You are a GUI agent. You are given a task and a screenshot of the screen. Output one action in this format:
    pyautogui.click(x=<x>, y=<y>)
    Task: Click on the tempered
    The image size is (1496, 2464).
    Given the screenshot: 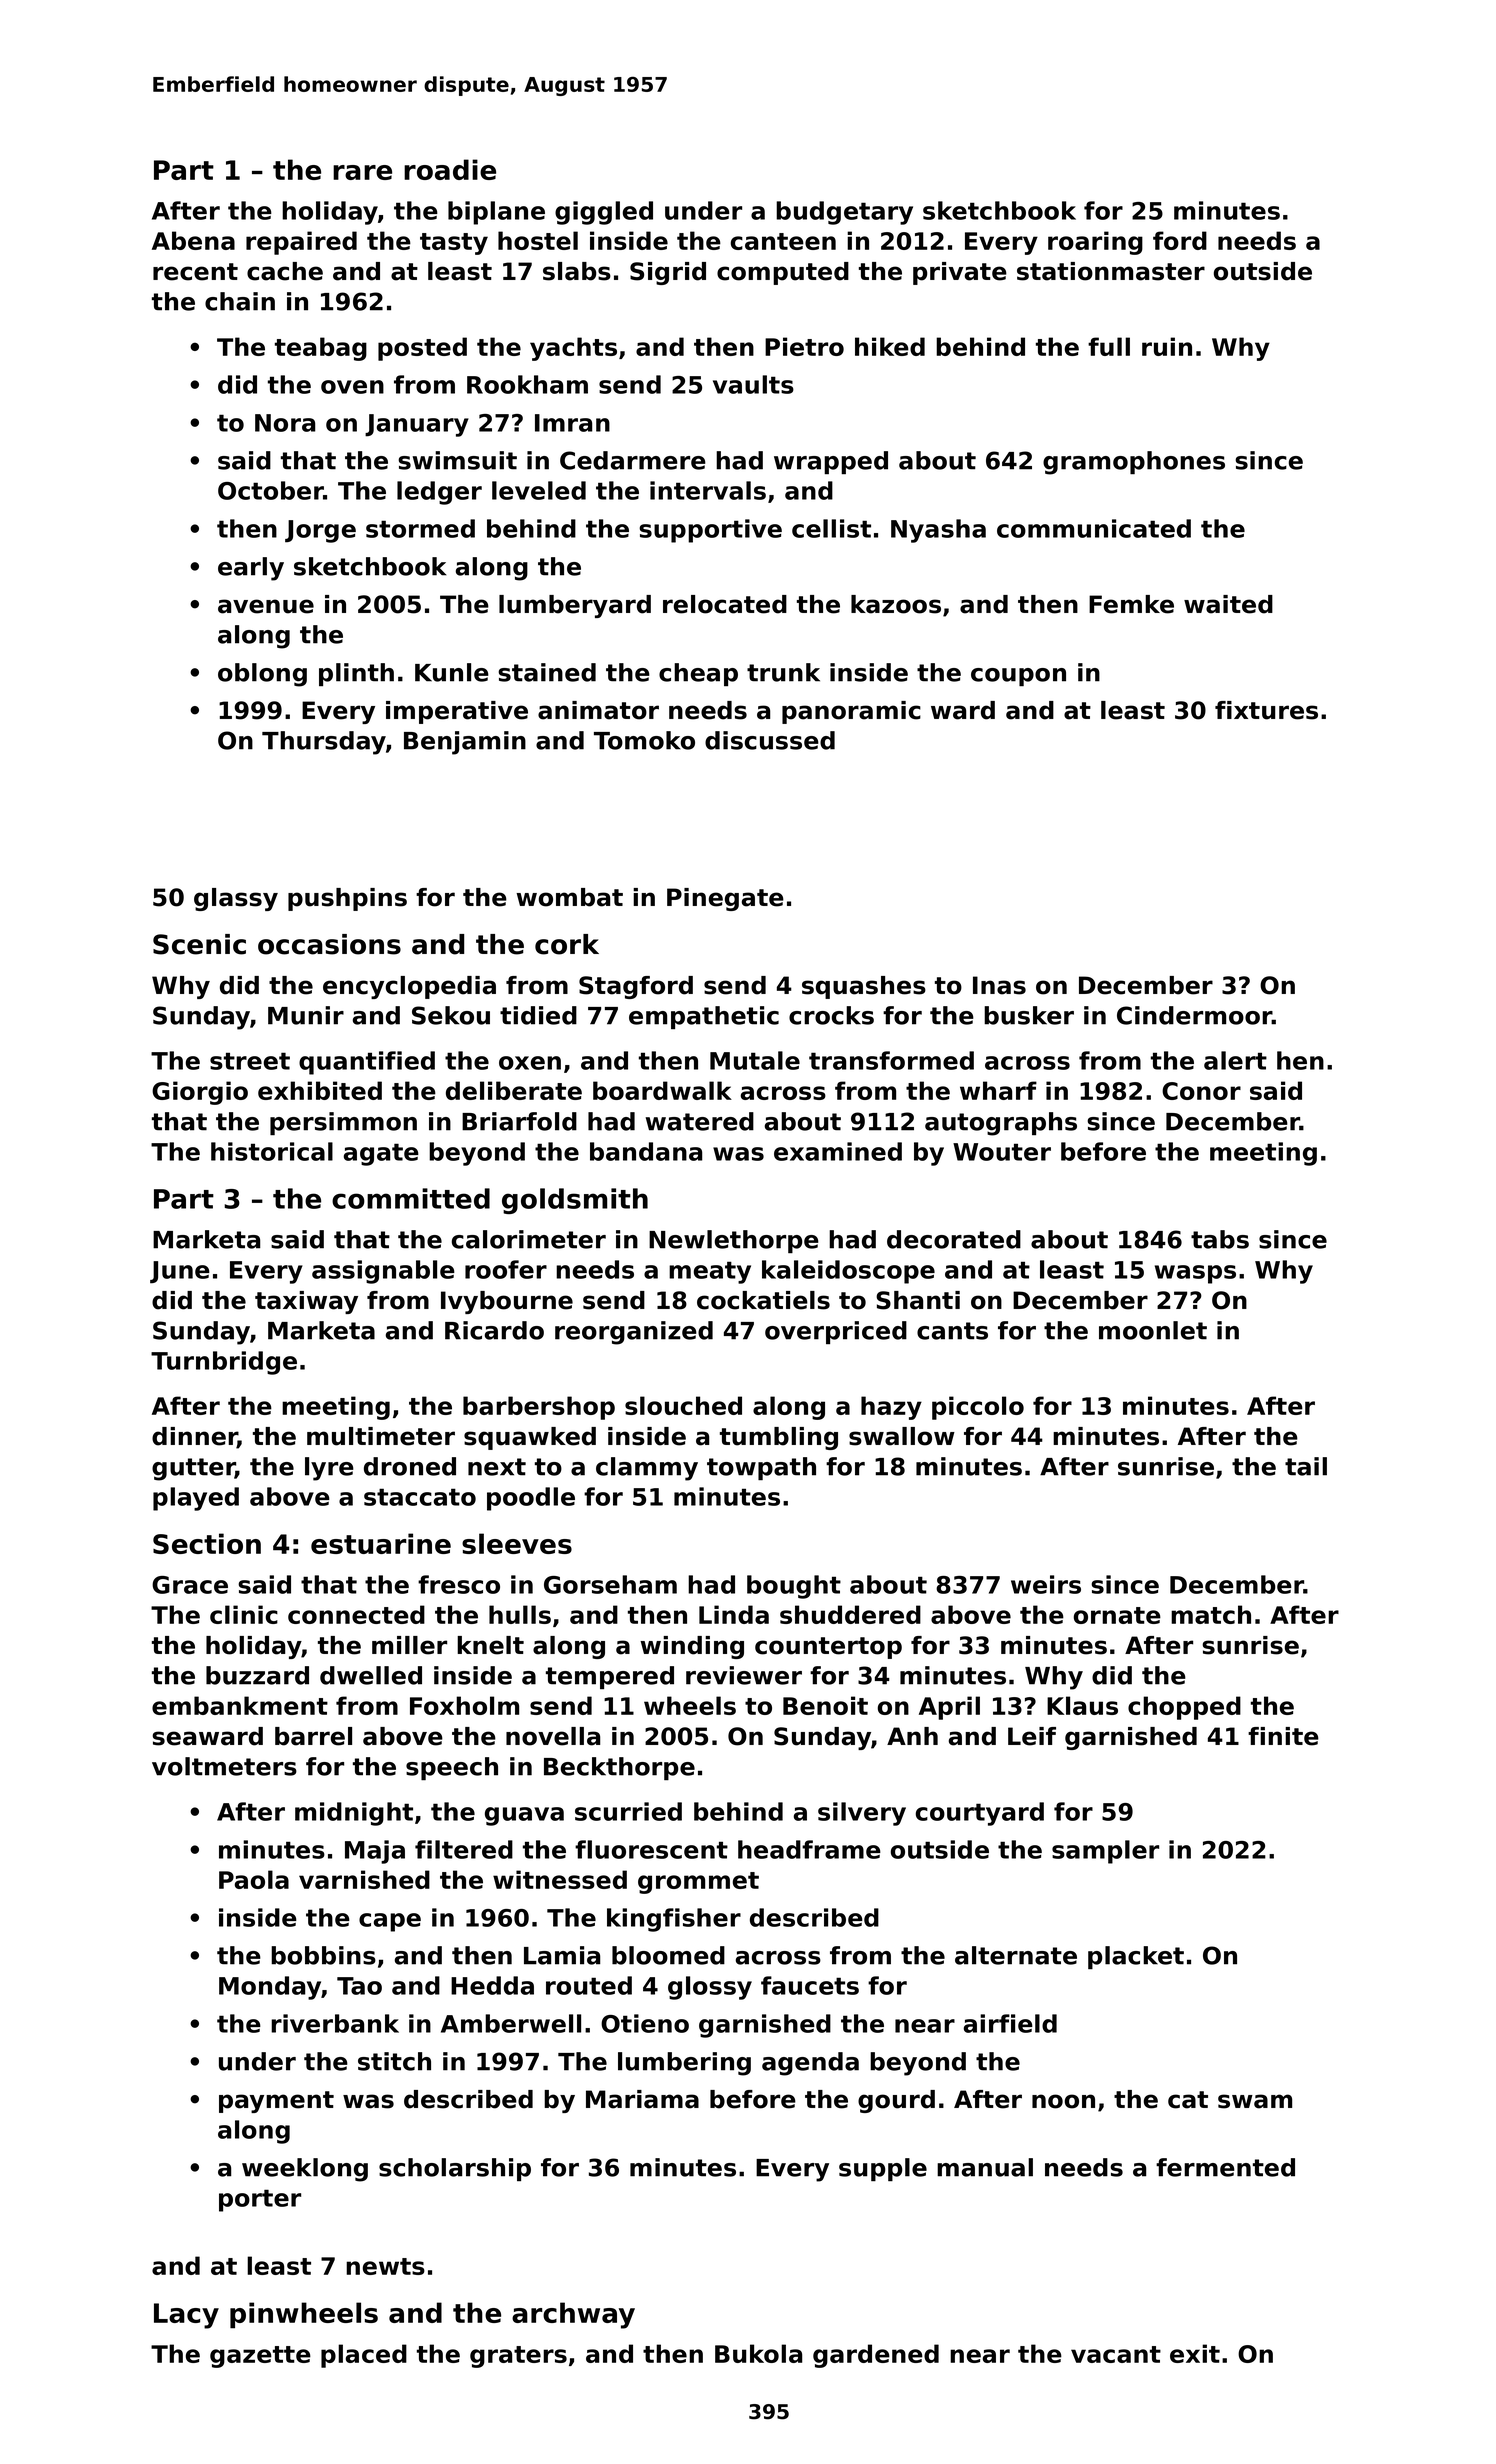 What is the action you would take?
    pyautogui.click(x=610, y=1677)
